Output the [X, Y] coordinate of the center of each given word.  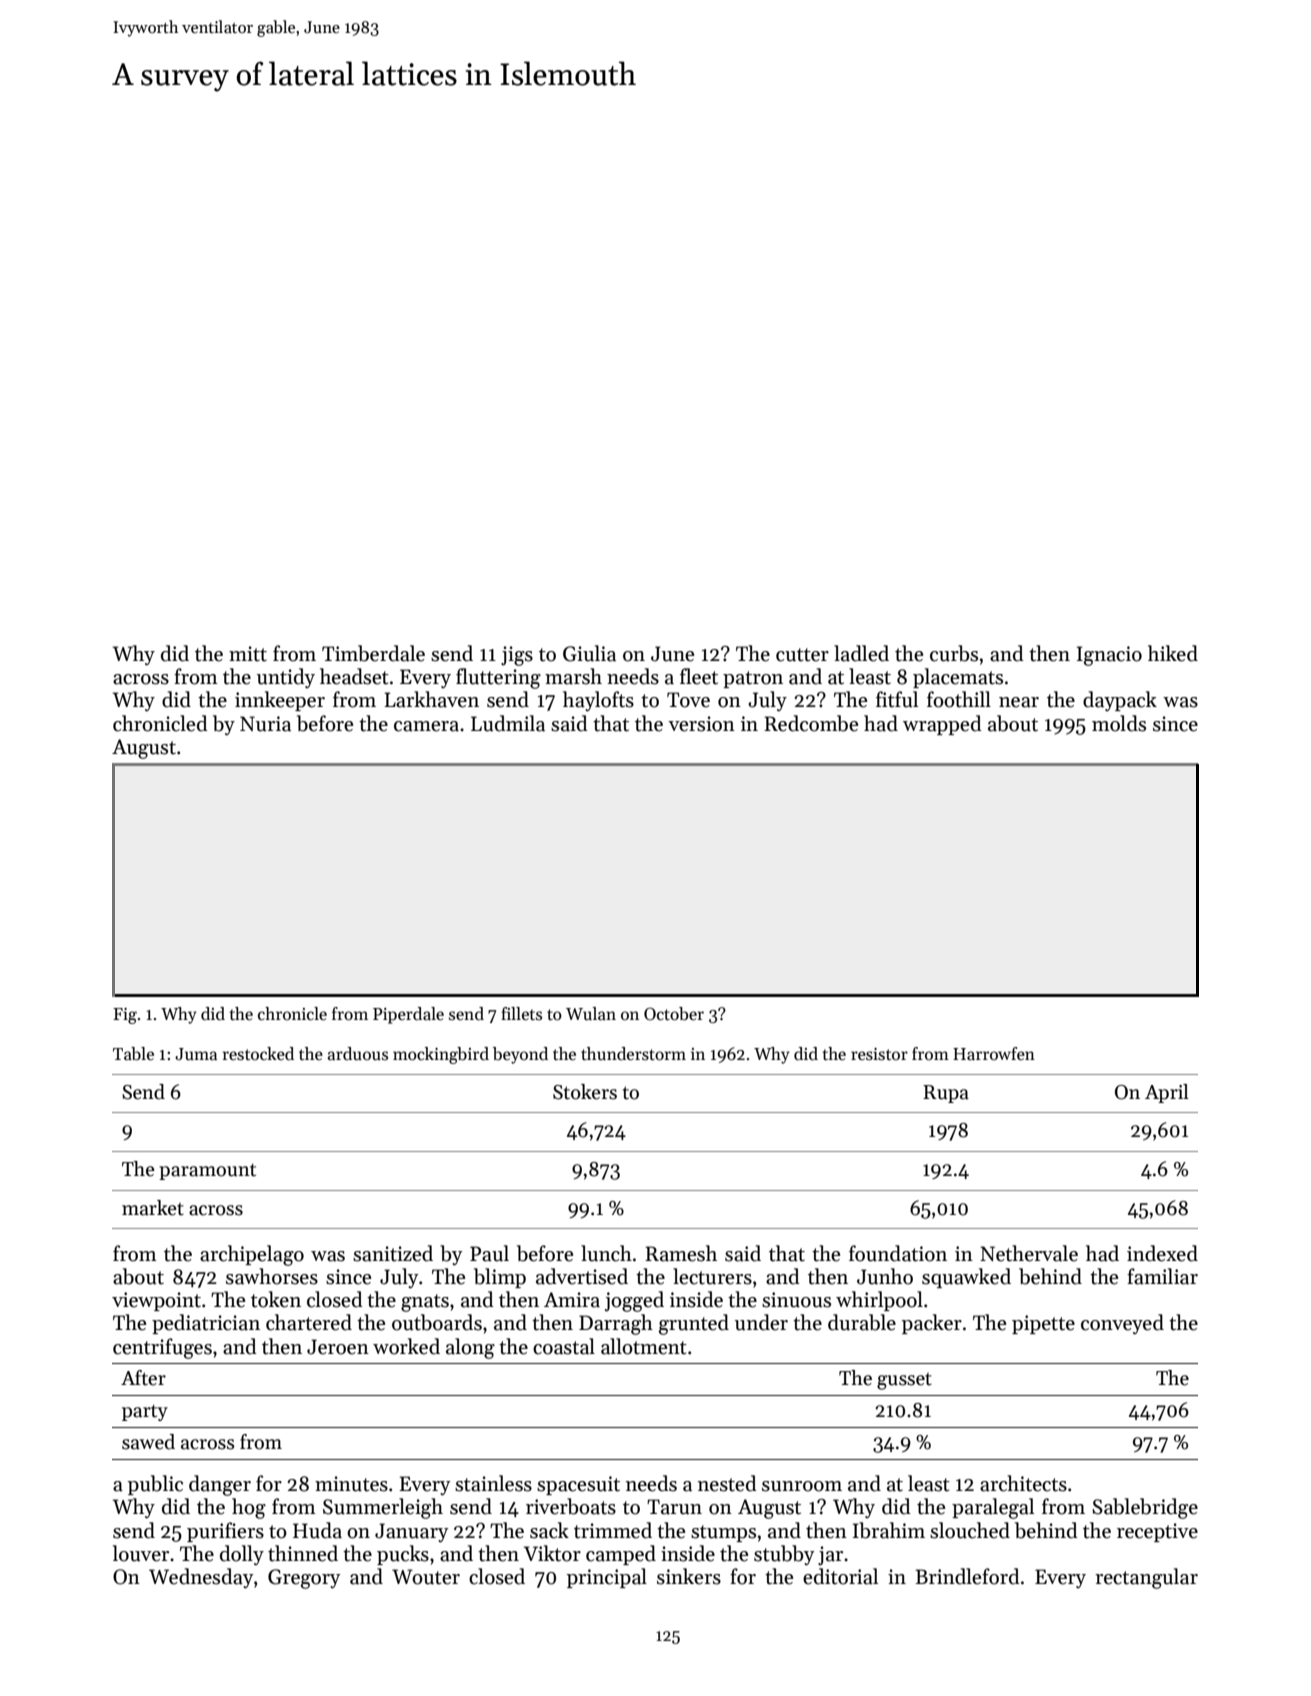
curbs [954, 653]
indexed [1162, 1253]
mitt [248, 654]
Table [133, 1054]
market [153, 1208]
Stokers [585, 1092]
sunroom [802, 1486]
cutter [802, 655]
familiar [1162, 1276]
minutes [351, 1484]
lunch [606, 1253]
